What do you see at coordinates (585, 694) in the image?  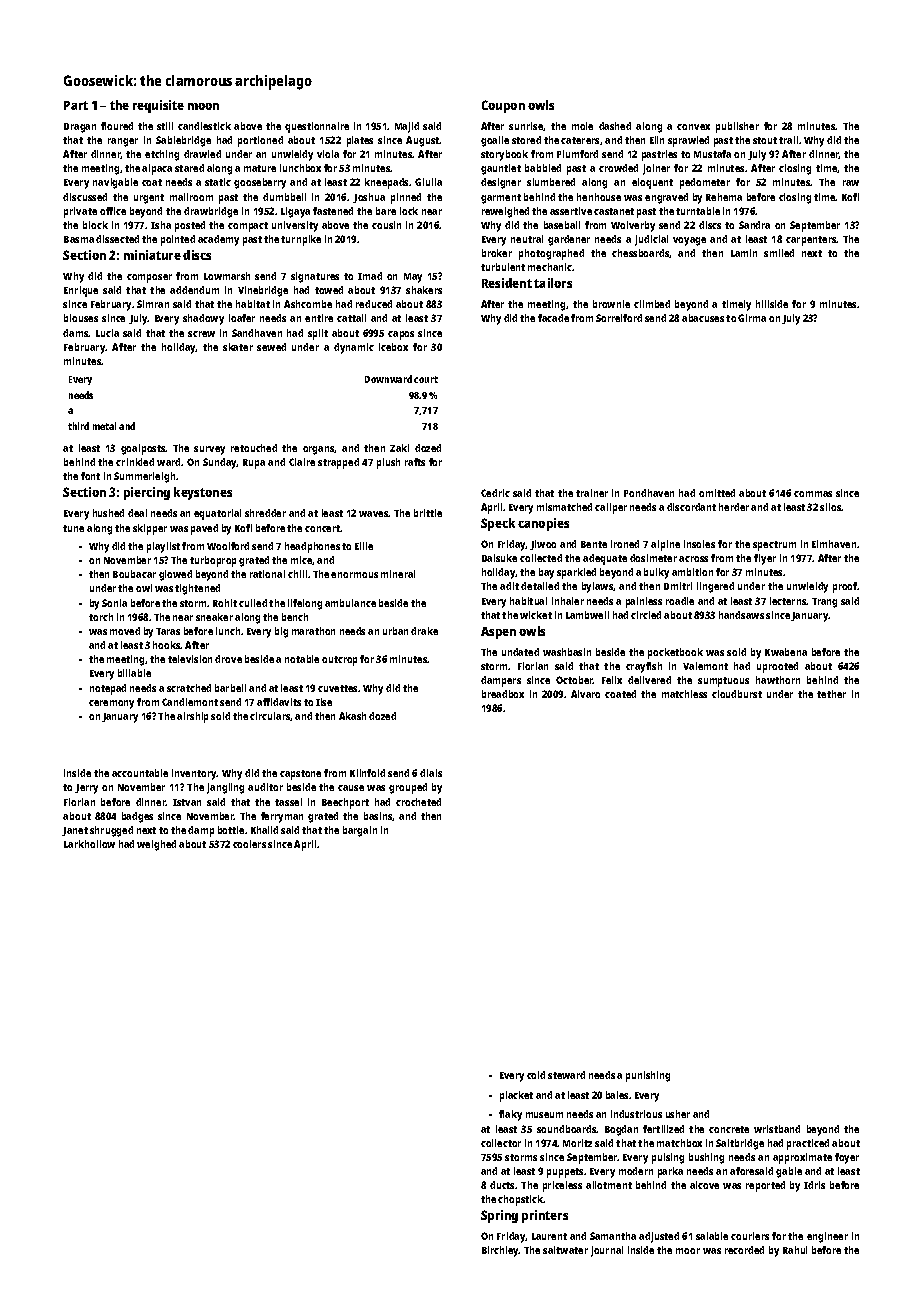 I see `Alvaro` at bounding box center [585, 694].
